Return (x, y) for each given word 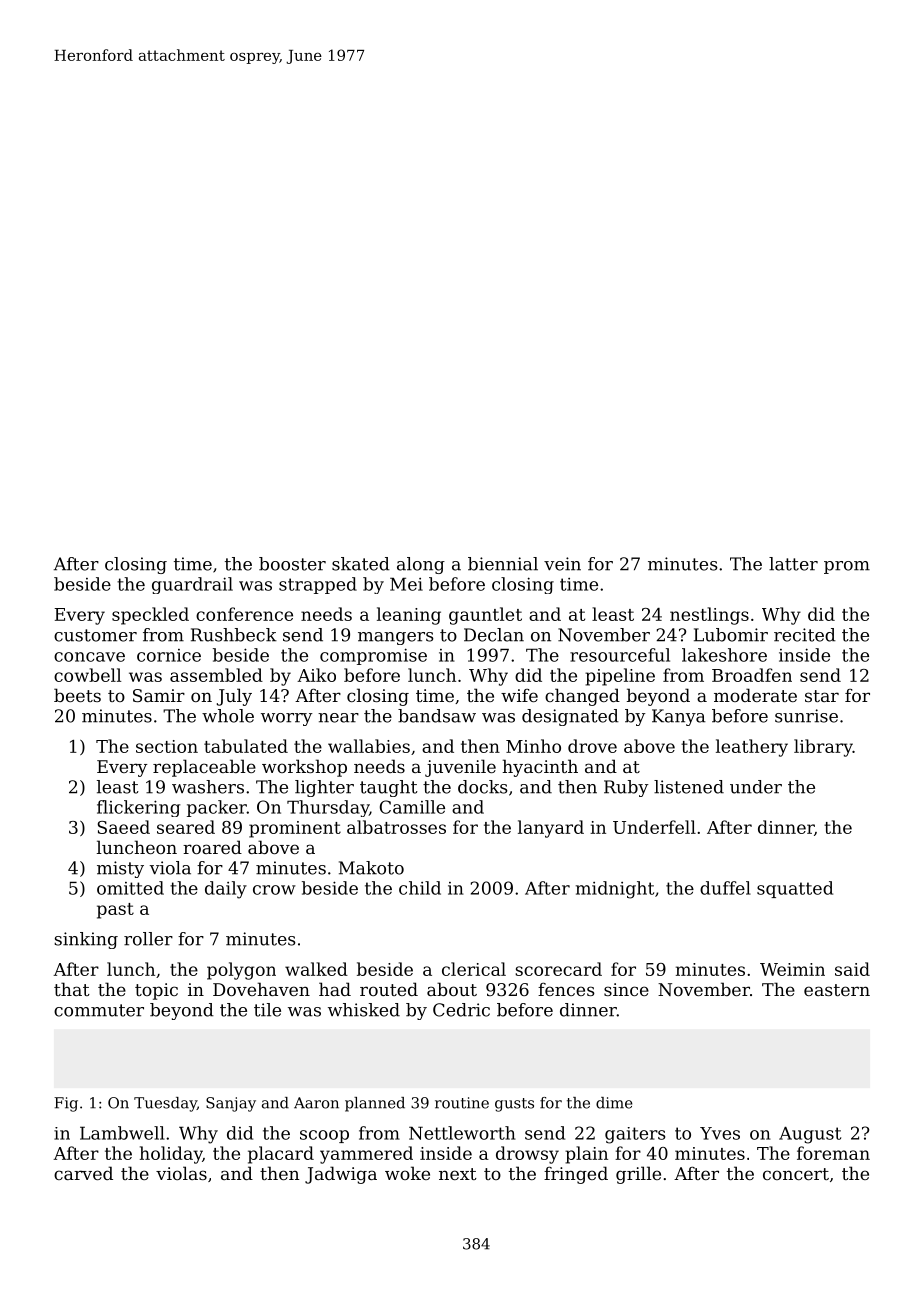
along (421, 565)
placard (281, 1155)
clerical (474, 969)
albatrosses (396, 827)
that (72, 989)
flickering (138, 808)
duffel (725, 888)
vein (562, 564)
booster (292, 564)
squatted (795, 889)
